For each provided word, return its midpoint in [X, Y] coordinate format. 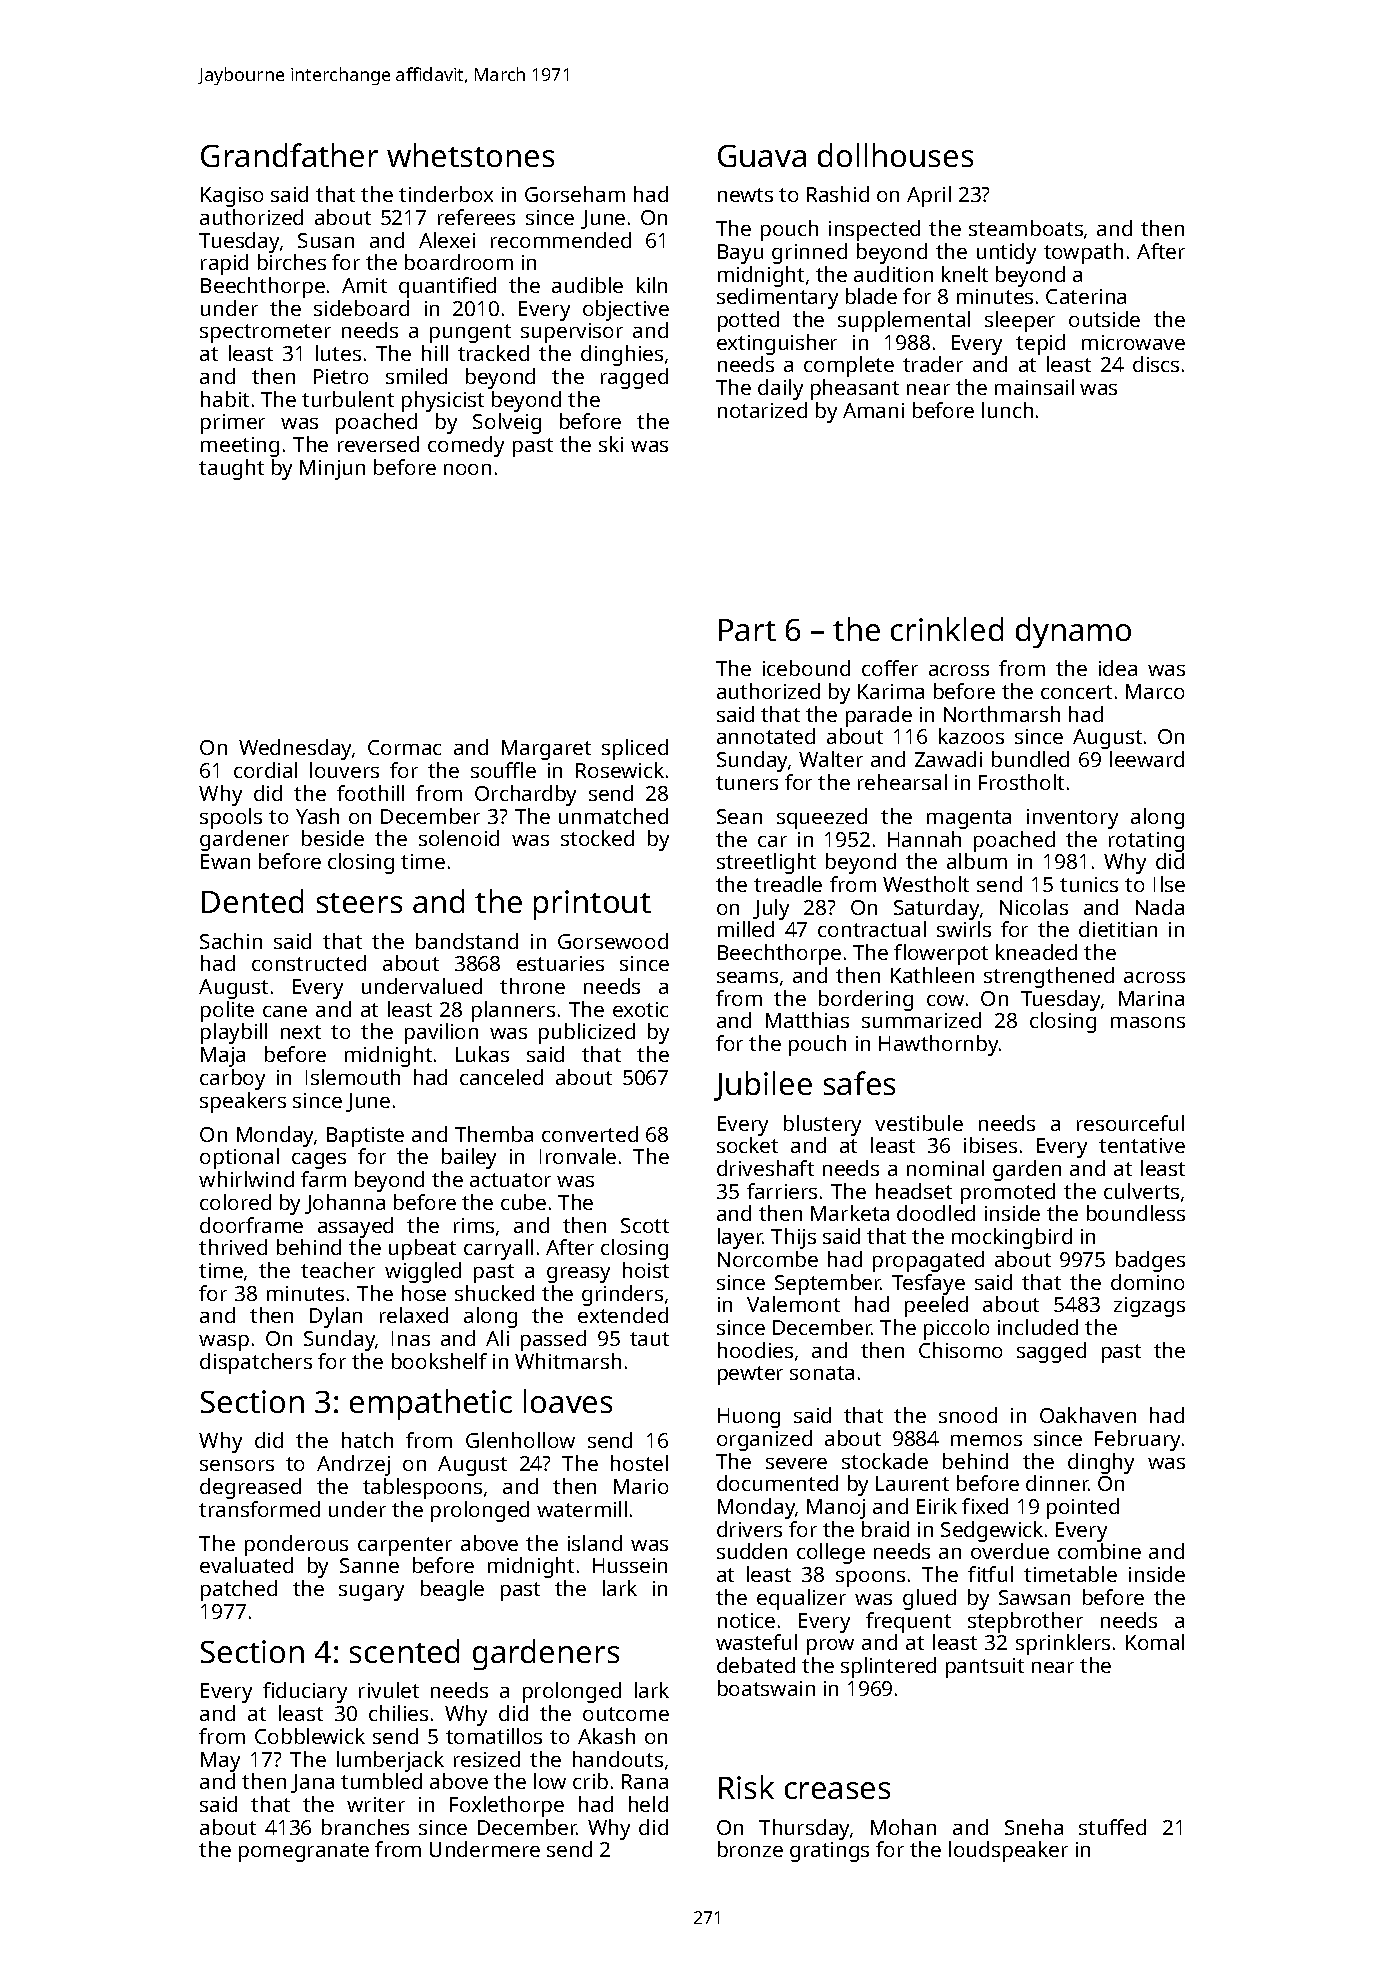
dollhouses [895, 155]
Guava [762, 156]
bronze [750, 1849]
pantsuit [985, 1668]
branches [365, 1827]
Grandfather [289, 155]
